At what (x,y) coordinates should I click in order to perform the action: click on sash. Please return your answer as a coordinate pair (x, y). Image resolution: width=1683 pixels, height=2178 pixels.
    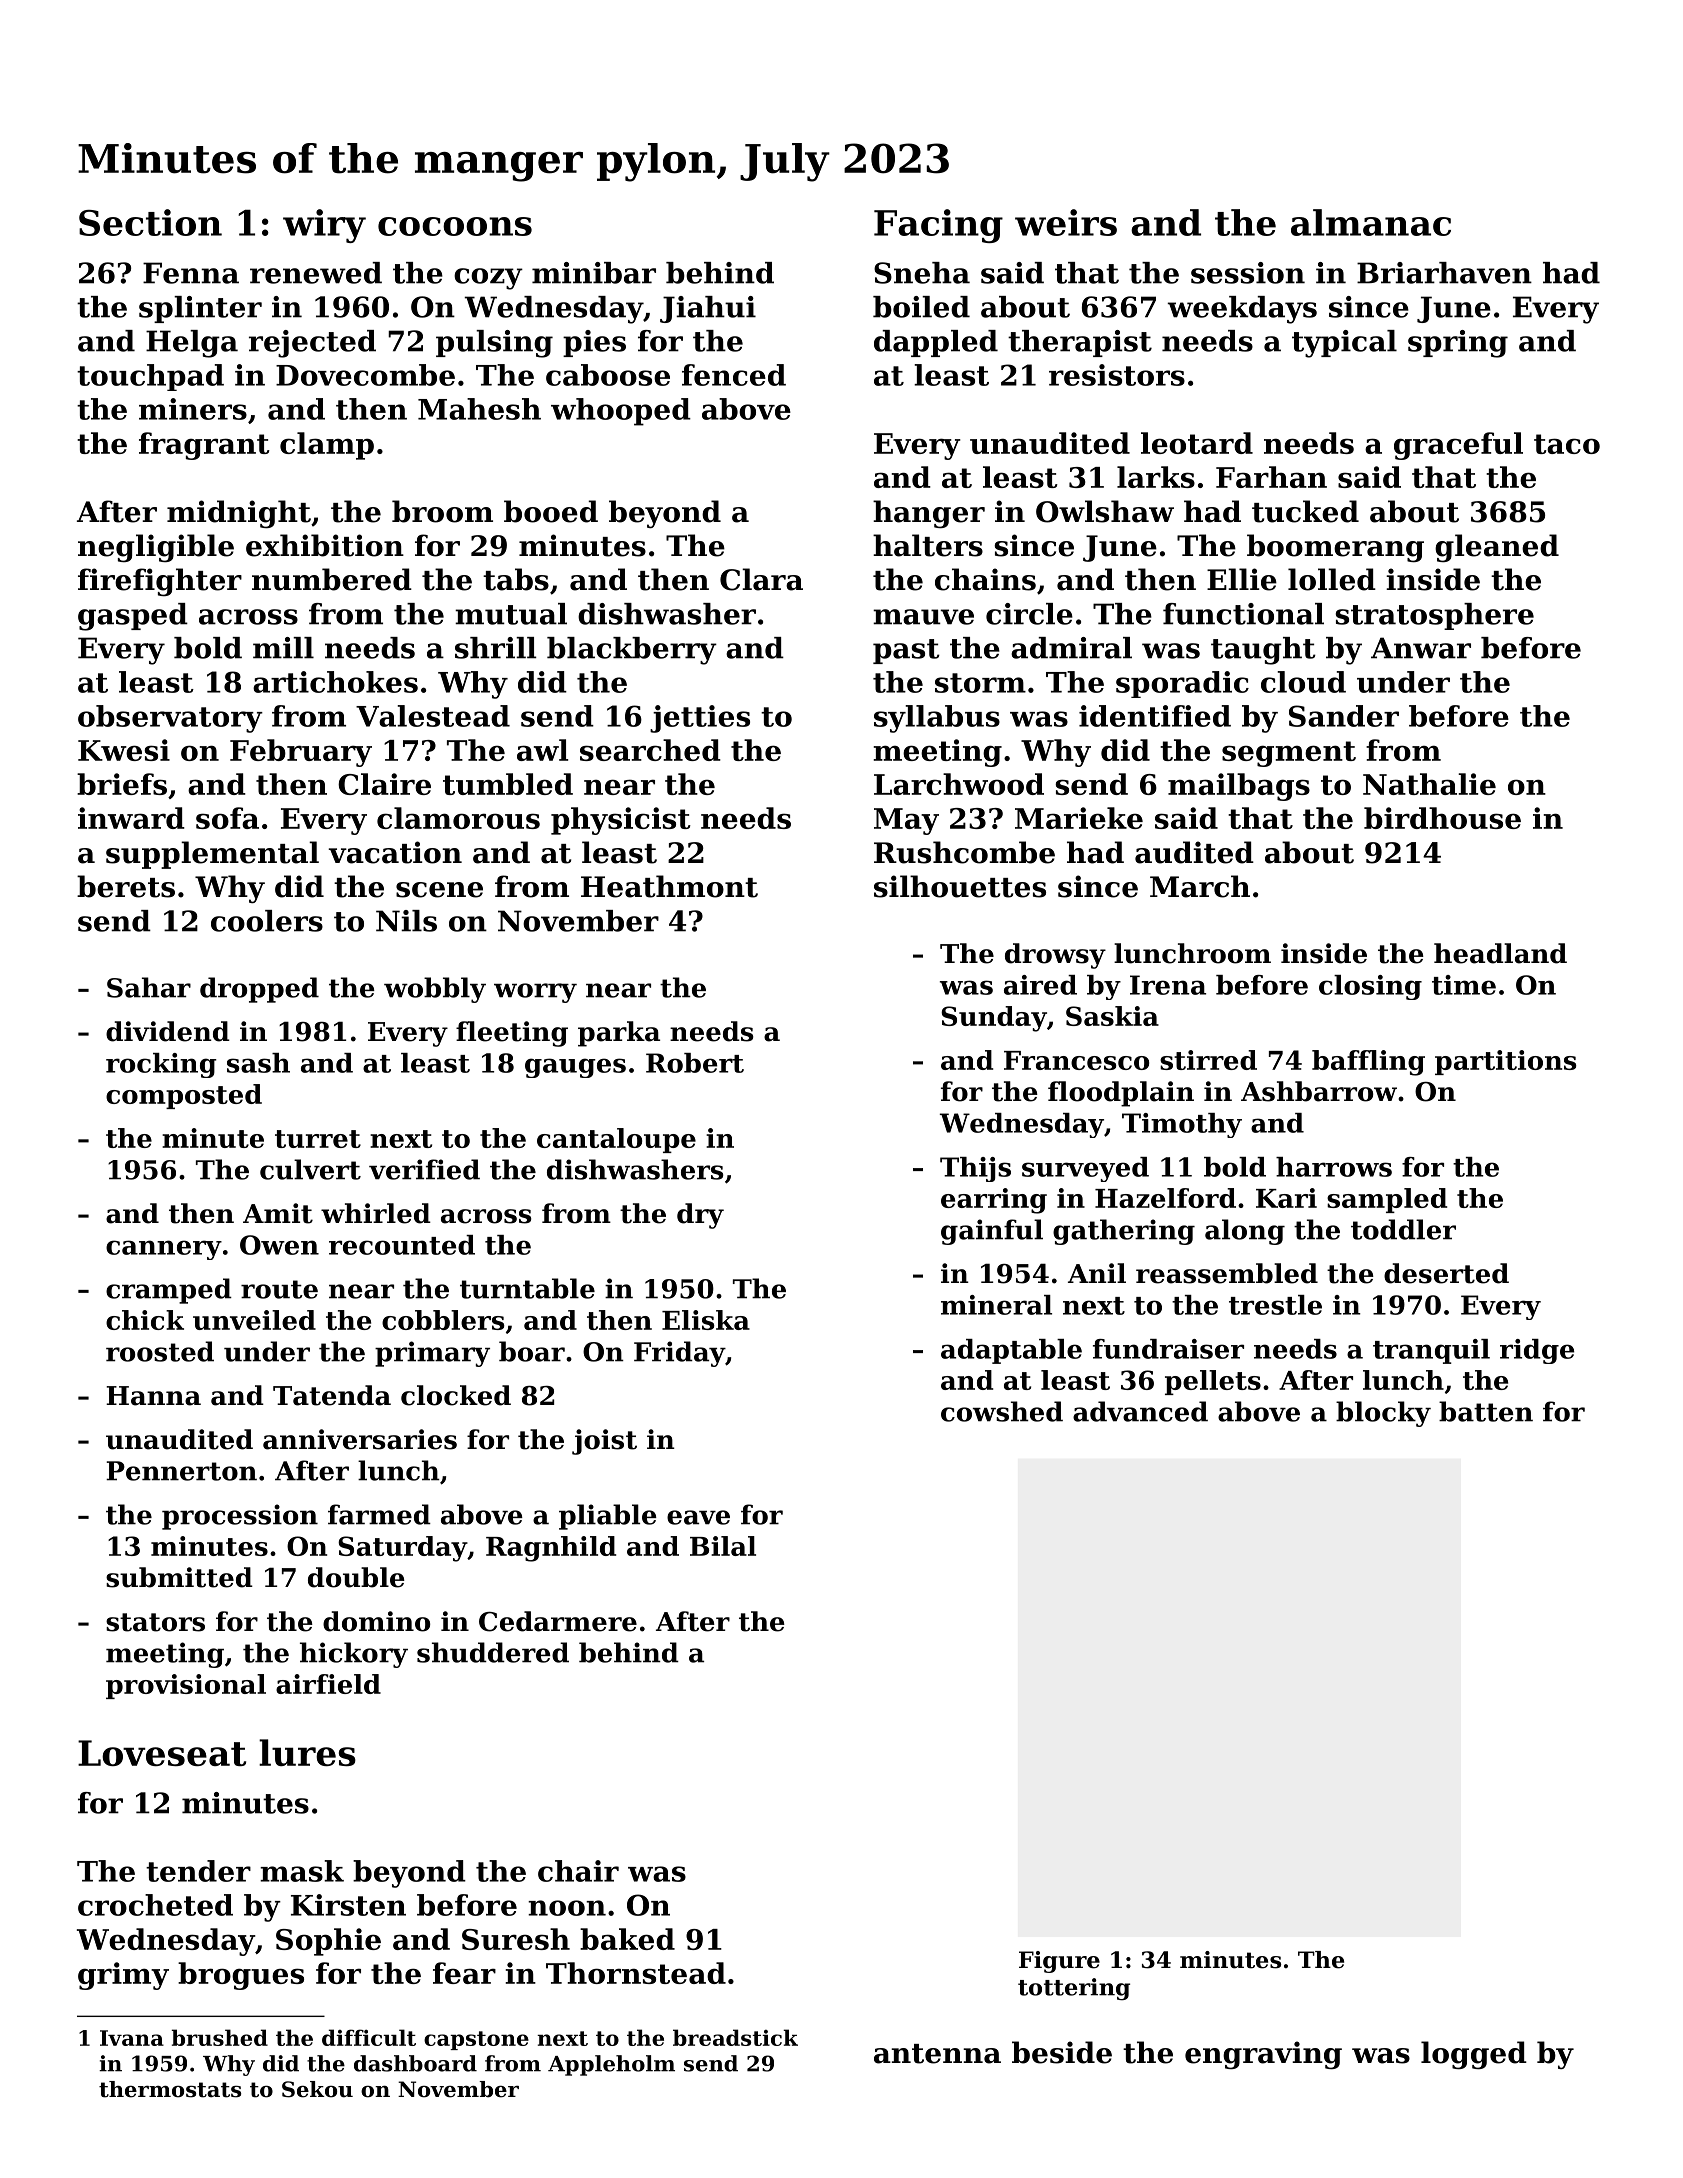
    Looking at the image, I should click on (258, 1063).
